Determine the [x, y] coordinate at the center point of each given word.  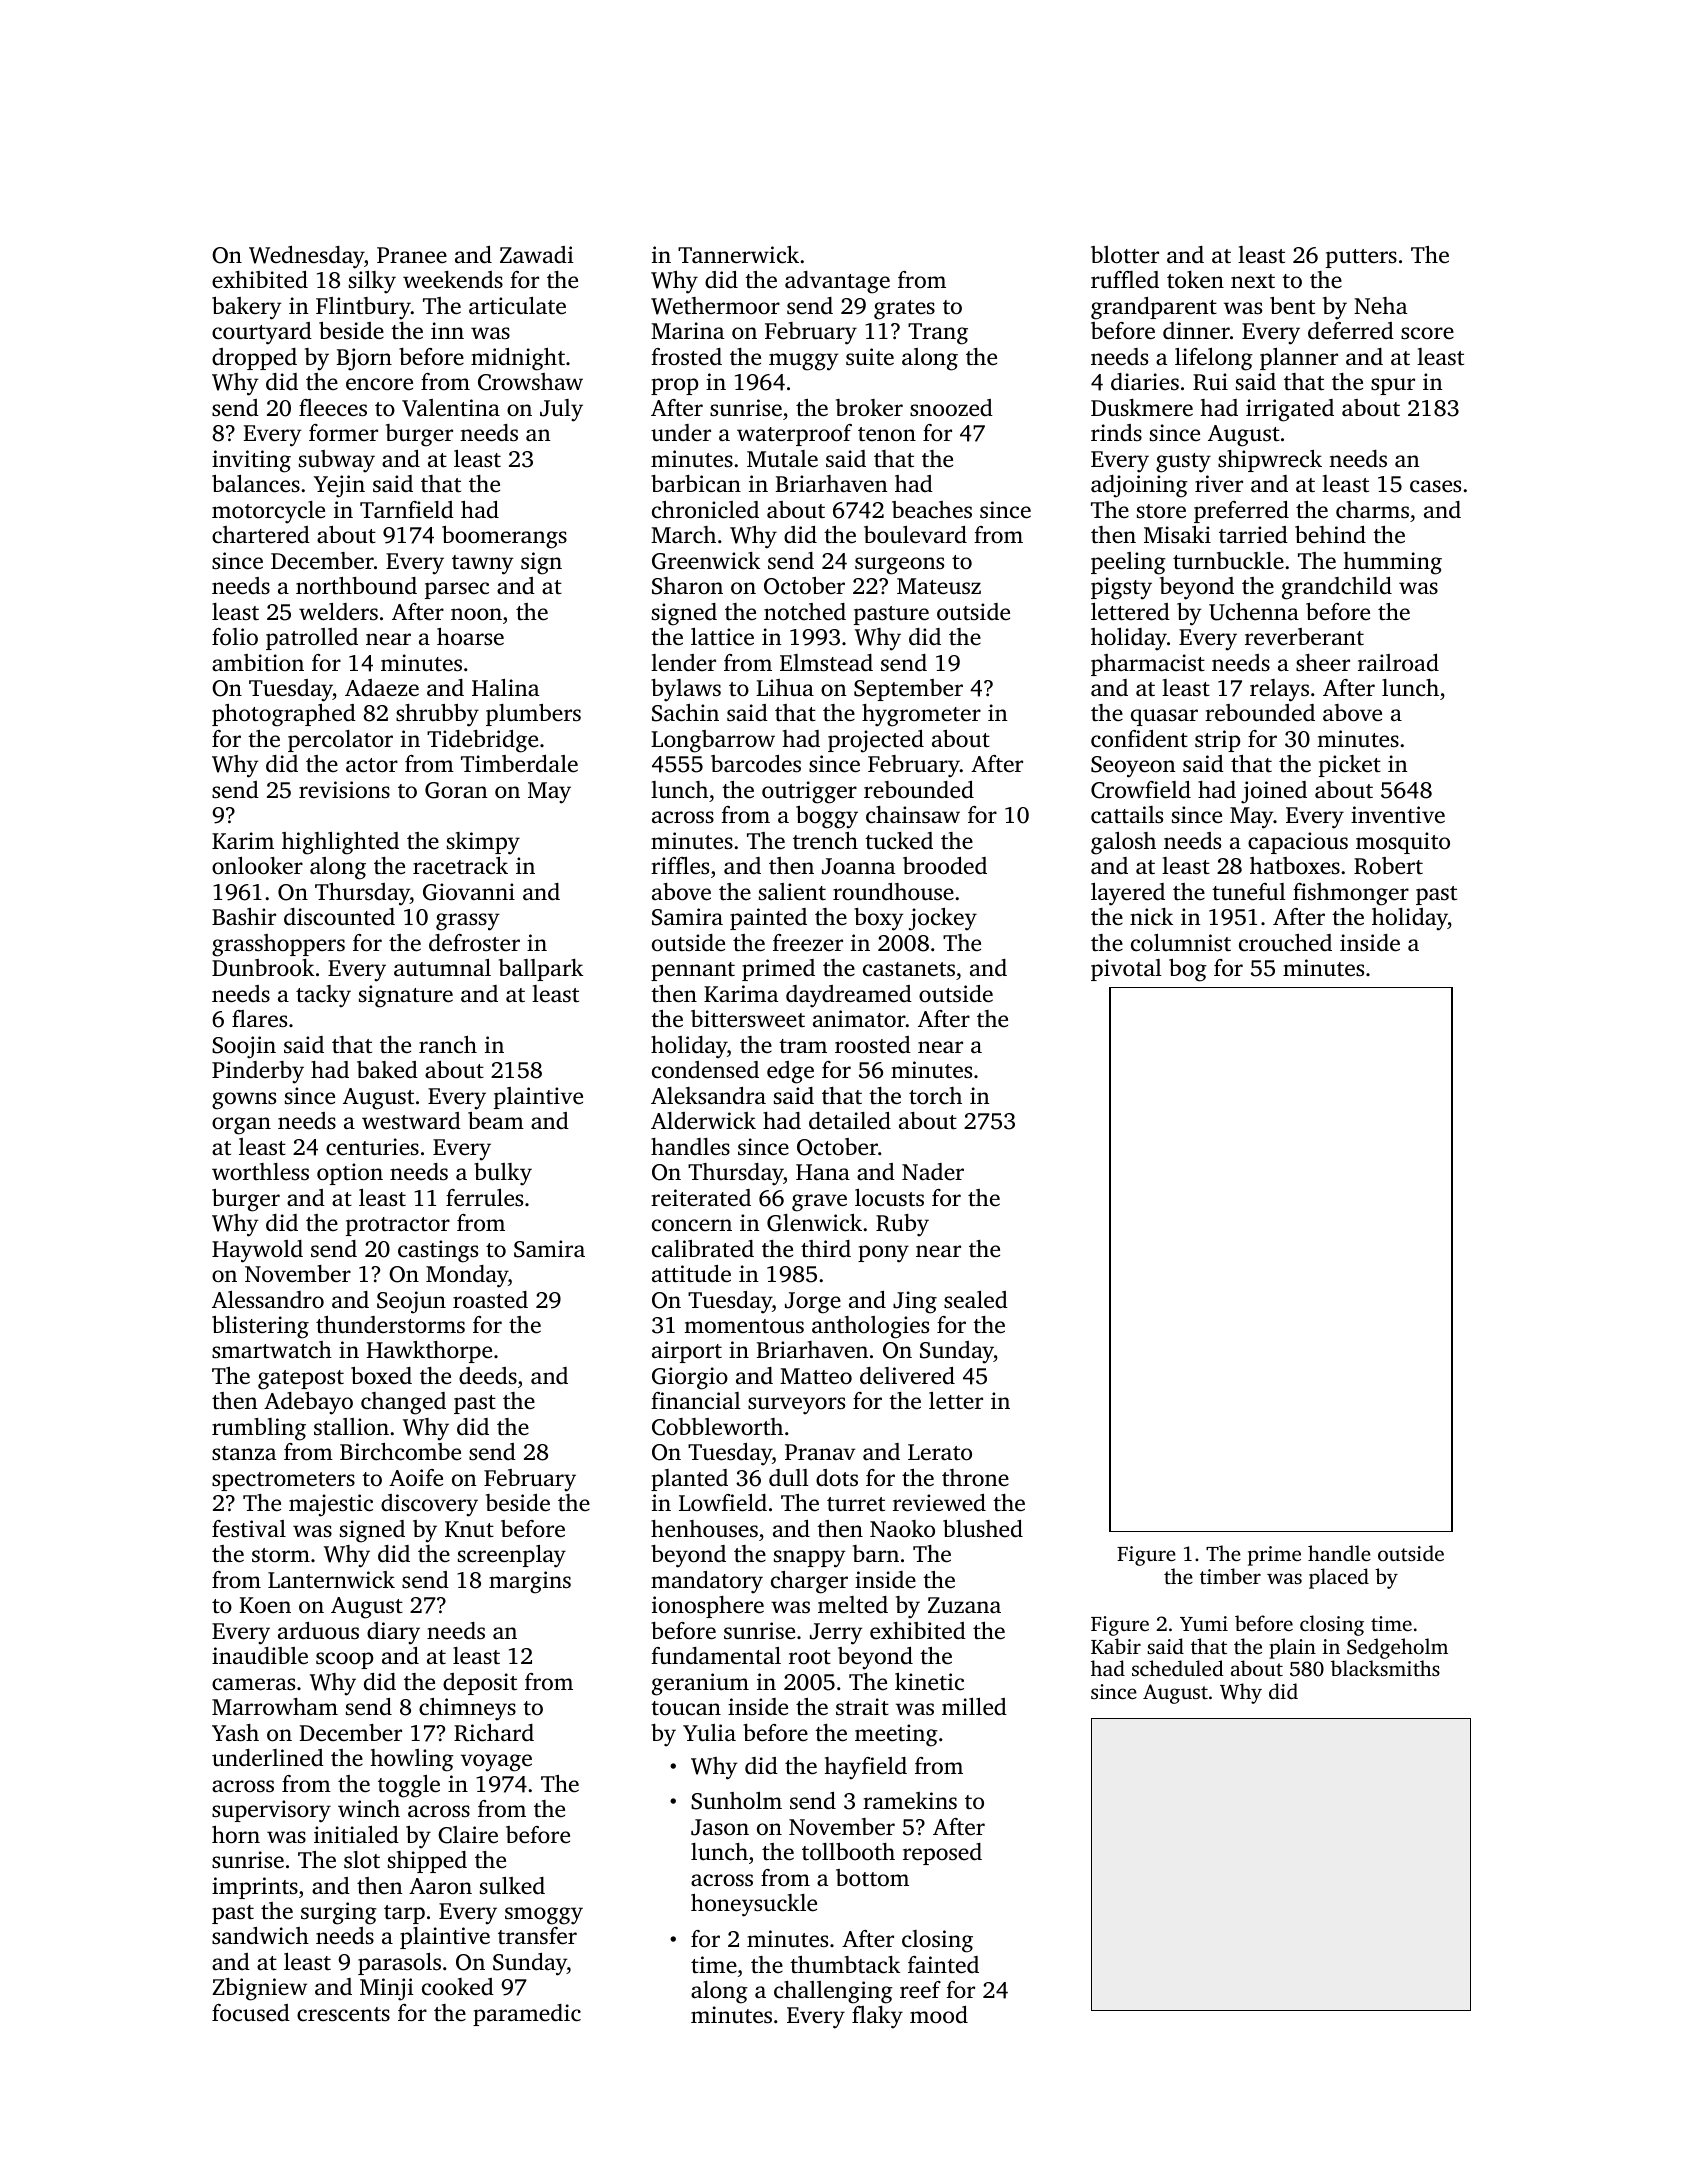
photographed [284, 715]
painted [768, 919]
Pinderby [258, 1072]
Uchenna [1254, 612]
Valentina [451, 408]
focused [251, 2013]
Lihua [785, 687]
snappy [810, 1559]
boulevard [915, 535]
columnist [1181, 943]
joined [1274, 792]
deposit [480, 1684]
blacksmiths [1385, 1668]
